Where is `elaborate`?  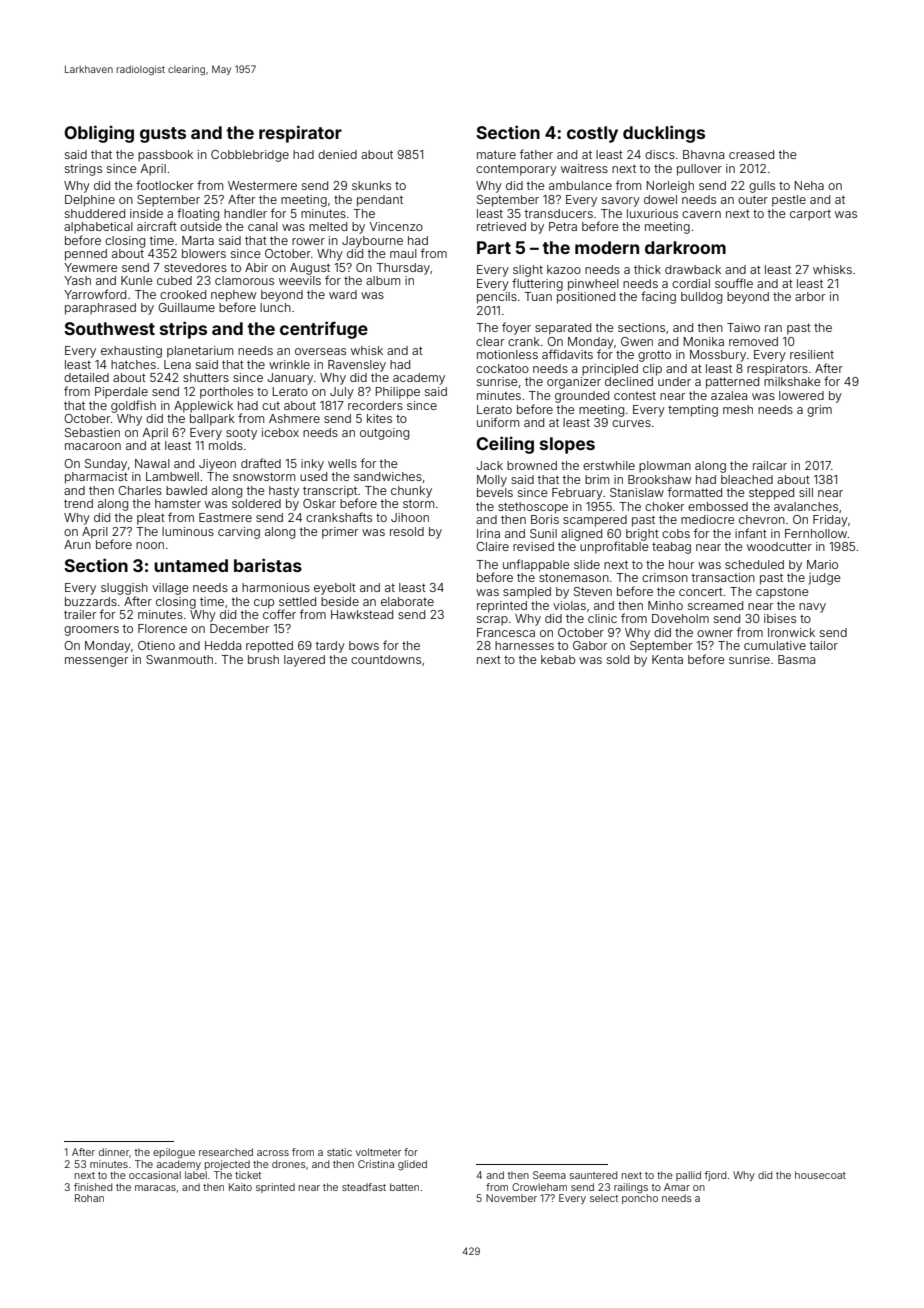
elaborate is located at coordinates (407, 601).
